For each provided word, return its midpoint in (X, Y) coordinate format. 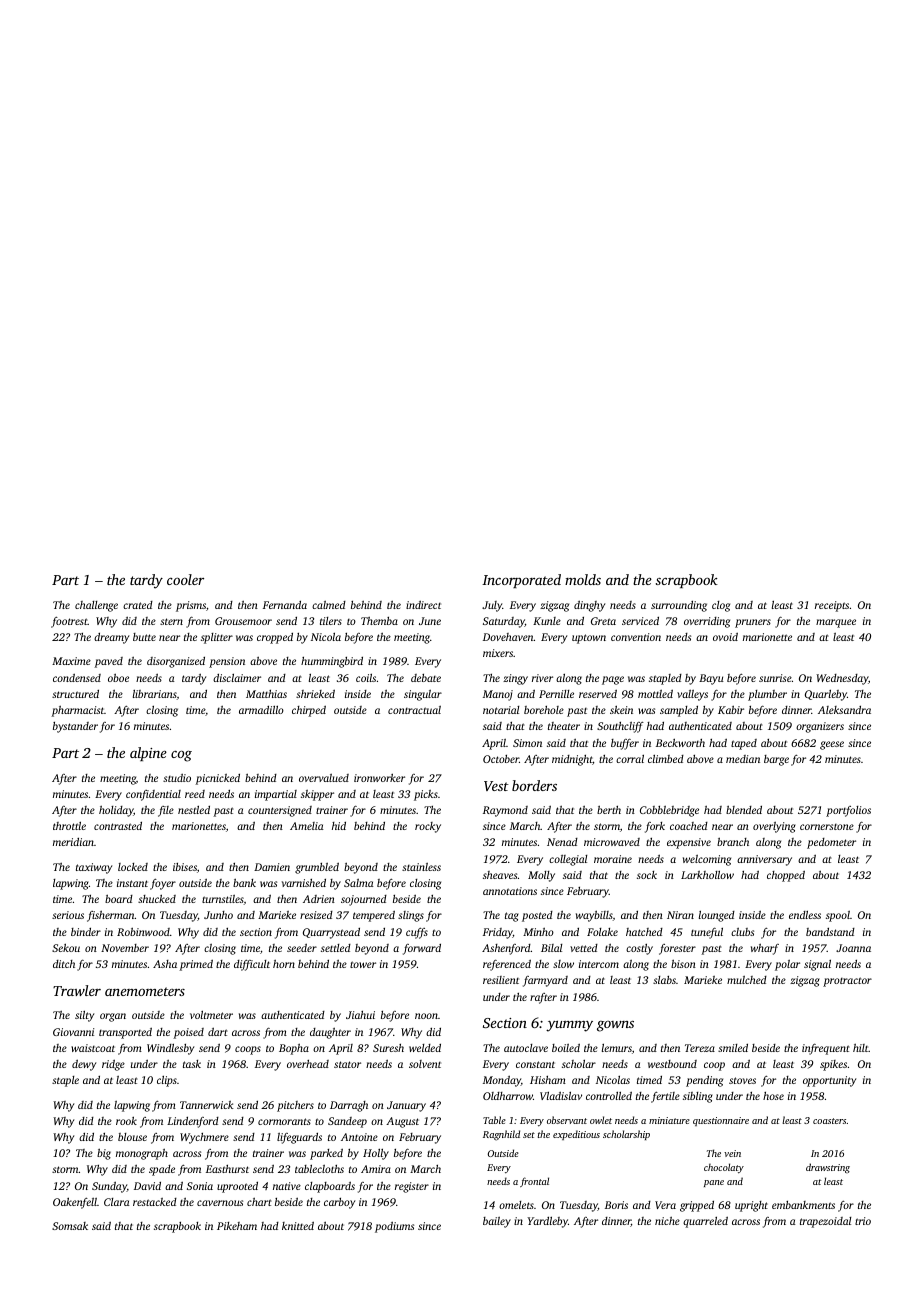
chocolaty (724, 1168)
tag (512, 917)
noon (426, 1016)
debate (426, 678)
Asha (165, 964)
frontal (534, 1182)
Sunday (109, 1187)
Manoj (498, 695)
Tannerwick (207, 1105)
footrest (69, 622)
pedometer (831, 843)
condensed (77, 677)
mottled (655, 693)
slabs (664, 980)
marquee (836, 623)
